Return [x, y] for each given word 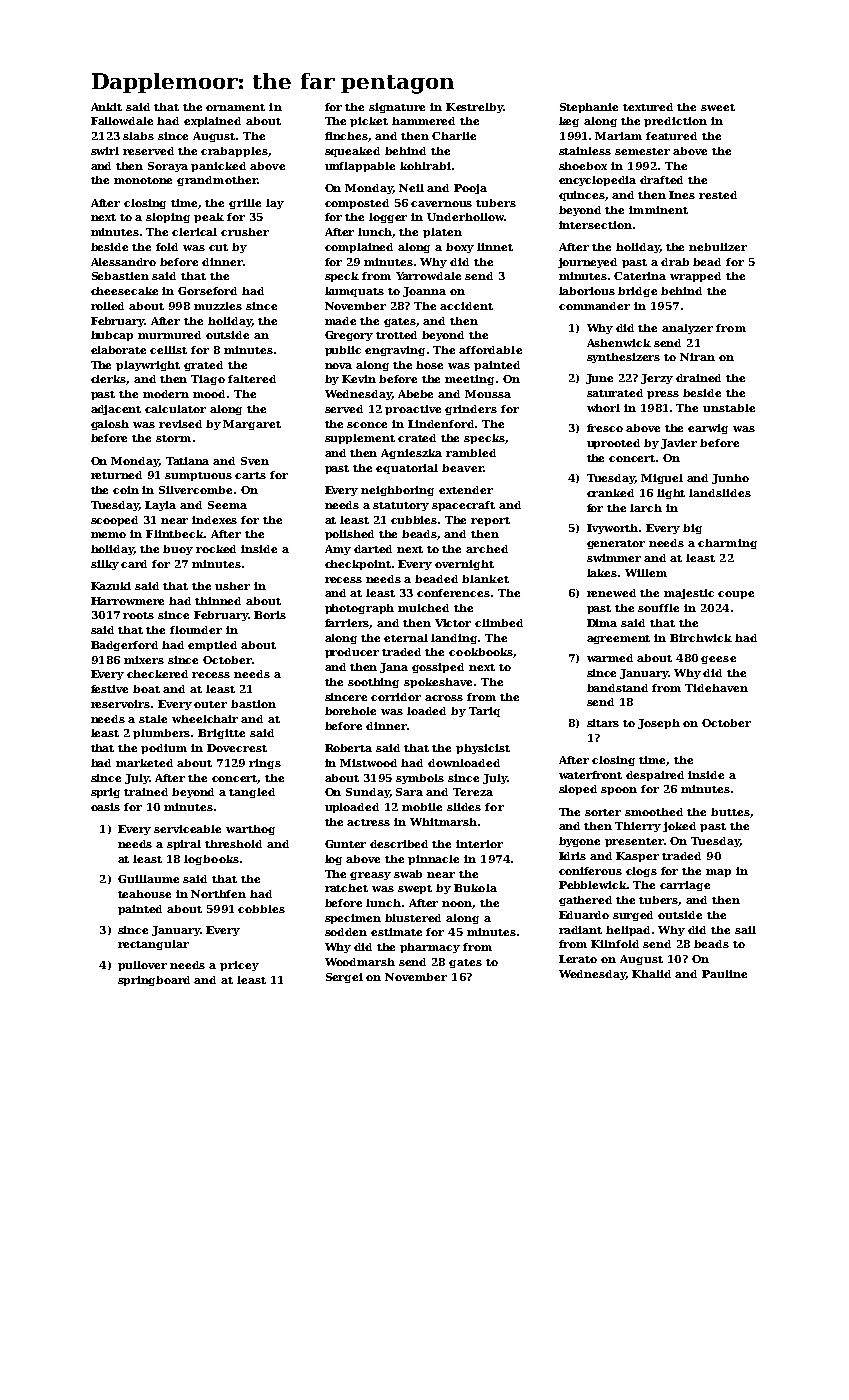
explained [212, 122]
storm [173, 438]
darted [373, 549]
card [134, 564]
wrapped [695, 277]
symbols [420, 779]
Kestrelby [475, 108]
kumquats [354, 292]
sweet [718, 107]
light [671, 494]
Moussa [488, 394]
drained [698, 378]
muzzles [218, 306]
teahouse [144, 894]
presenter [634, 842]
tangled [252, 793]
